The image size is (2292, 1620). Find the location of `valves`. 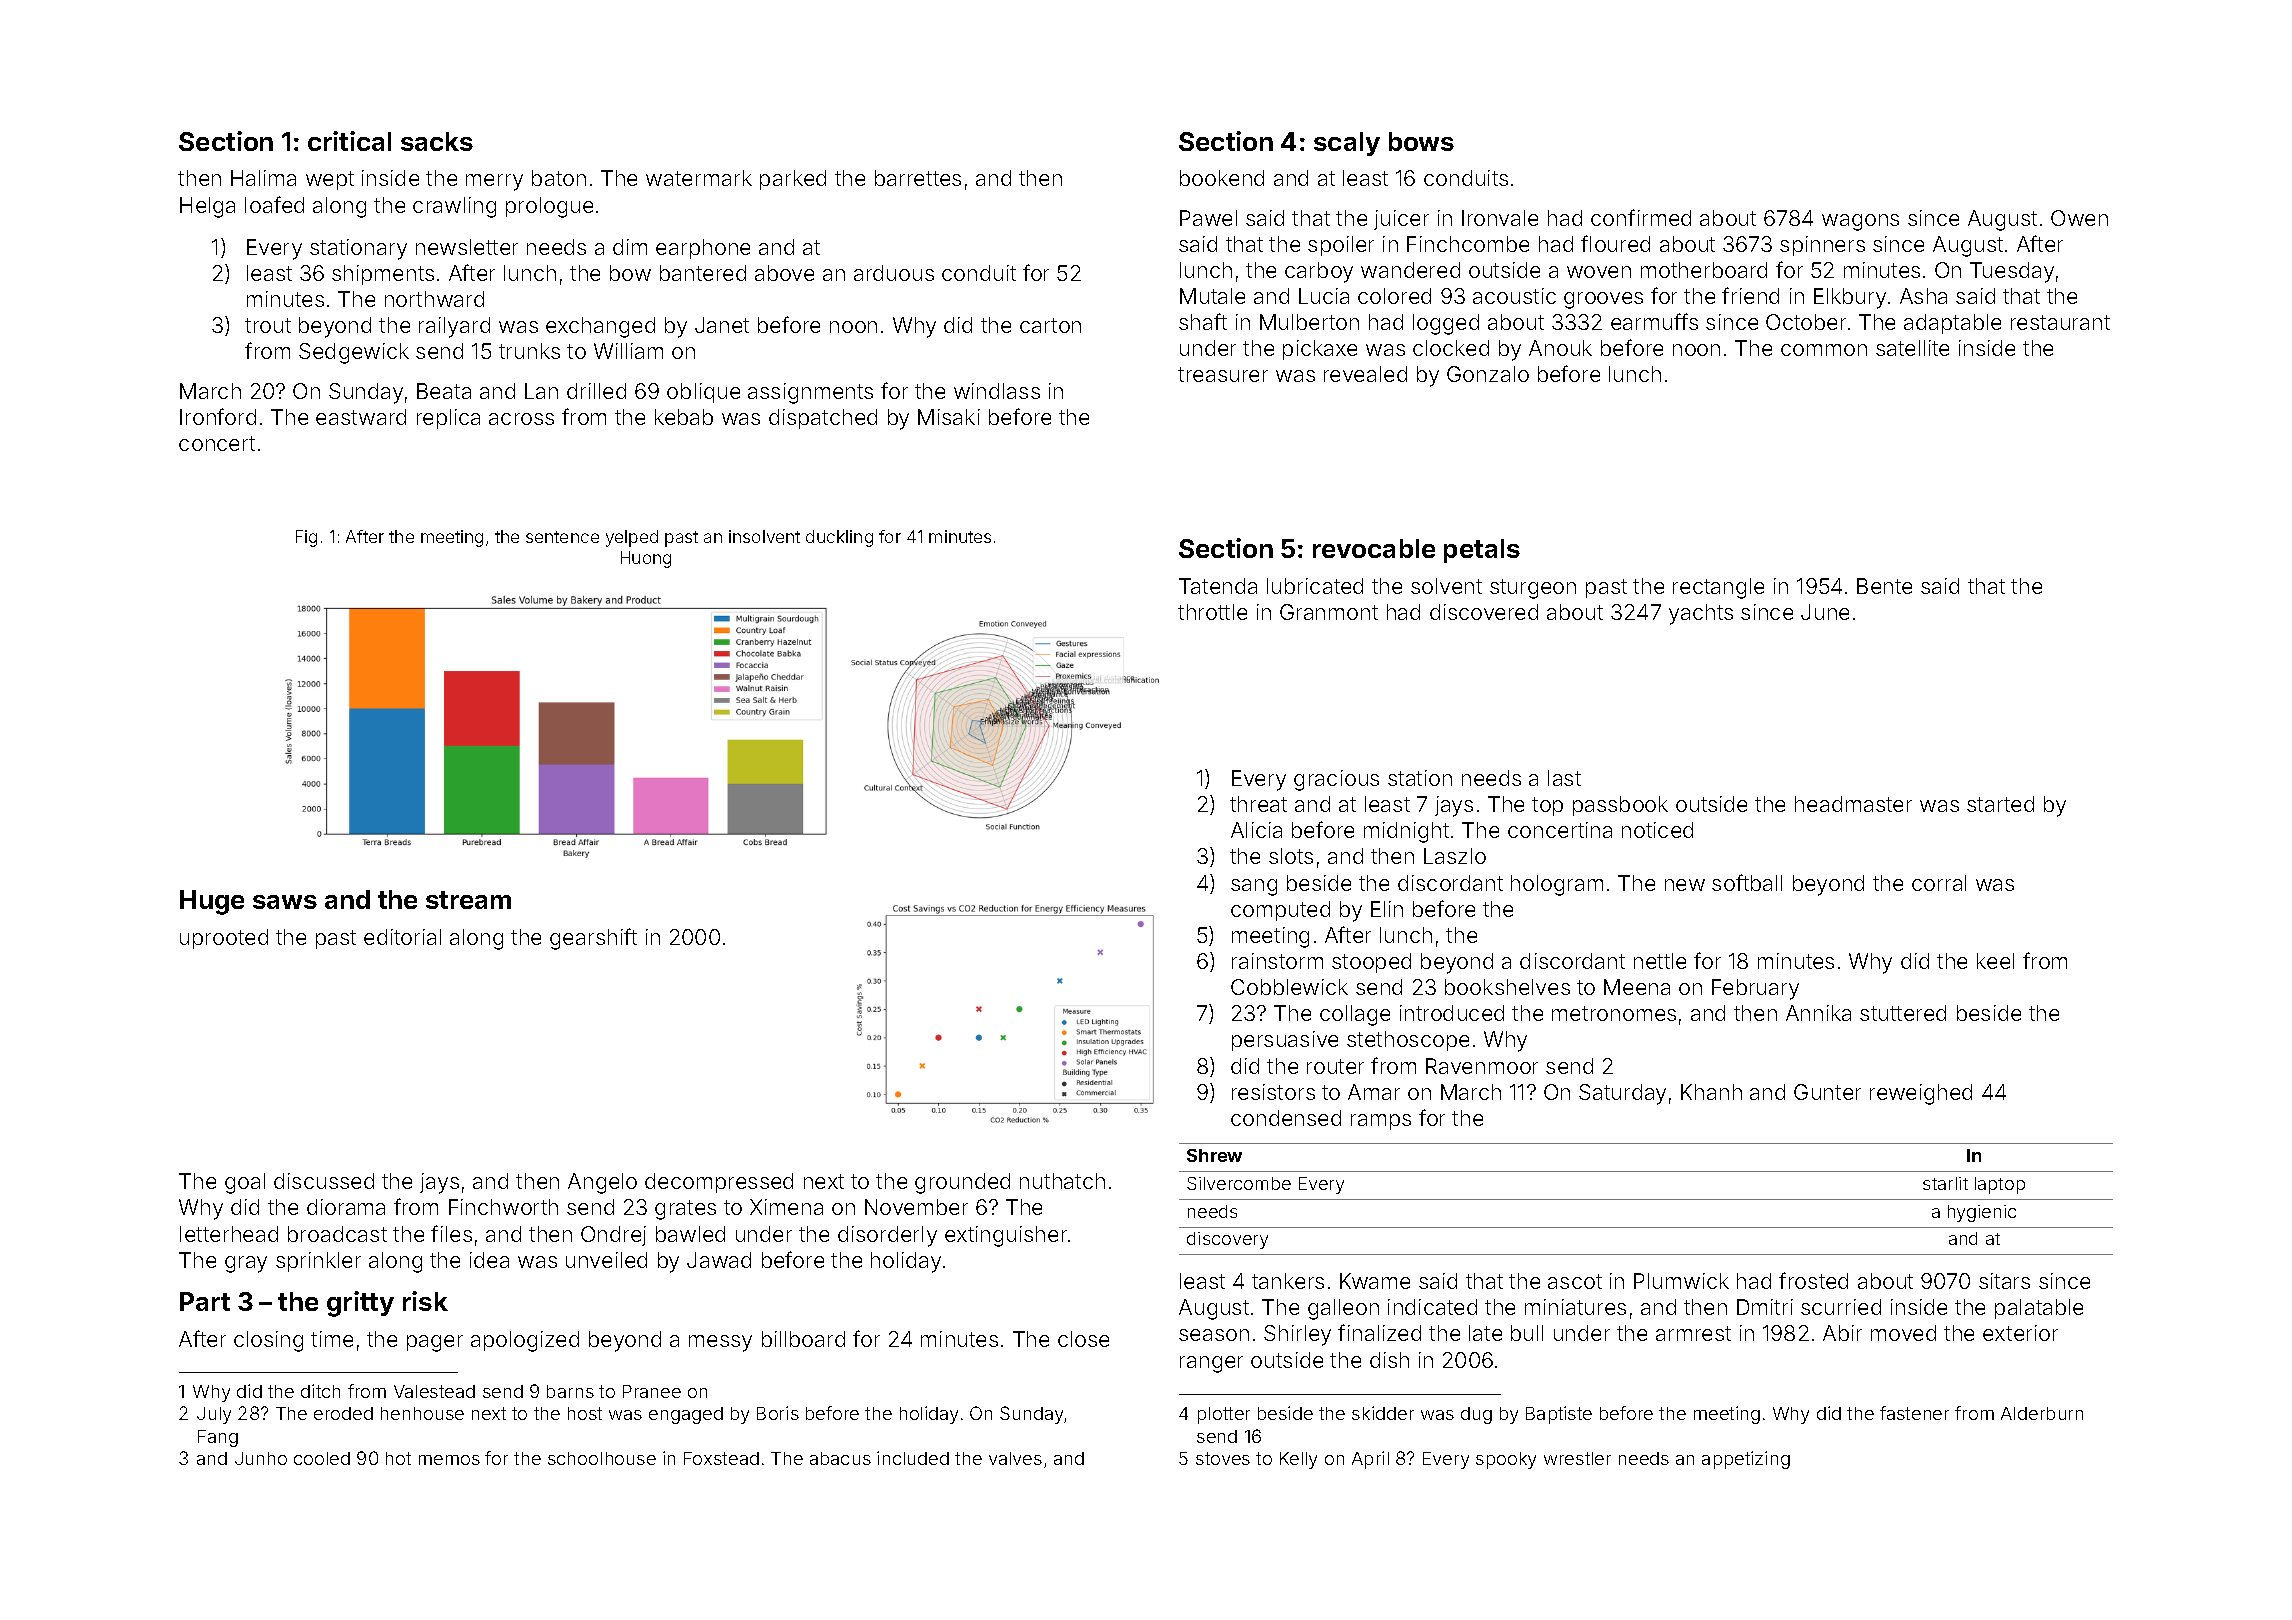

valves is located at coordinates (1015, 1458).
